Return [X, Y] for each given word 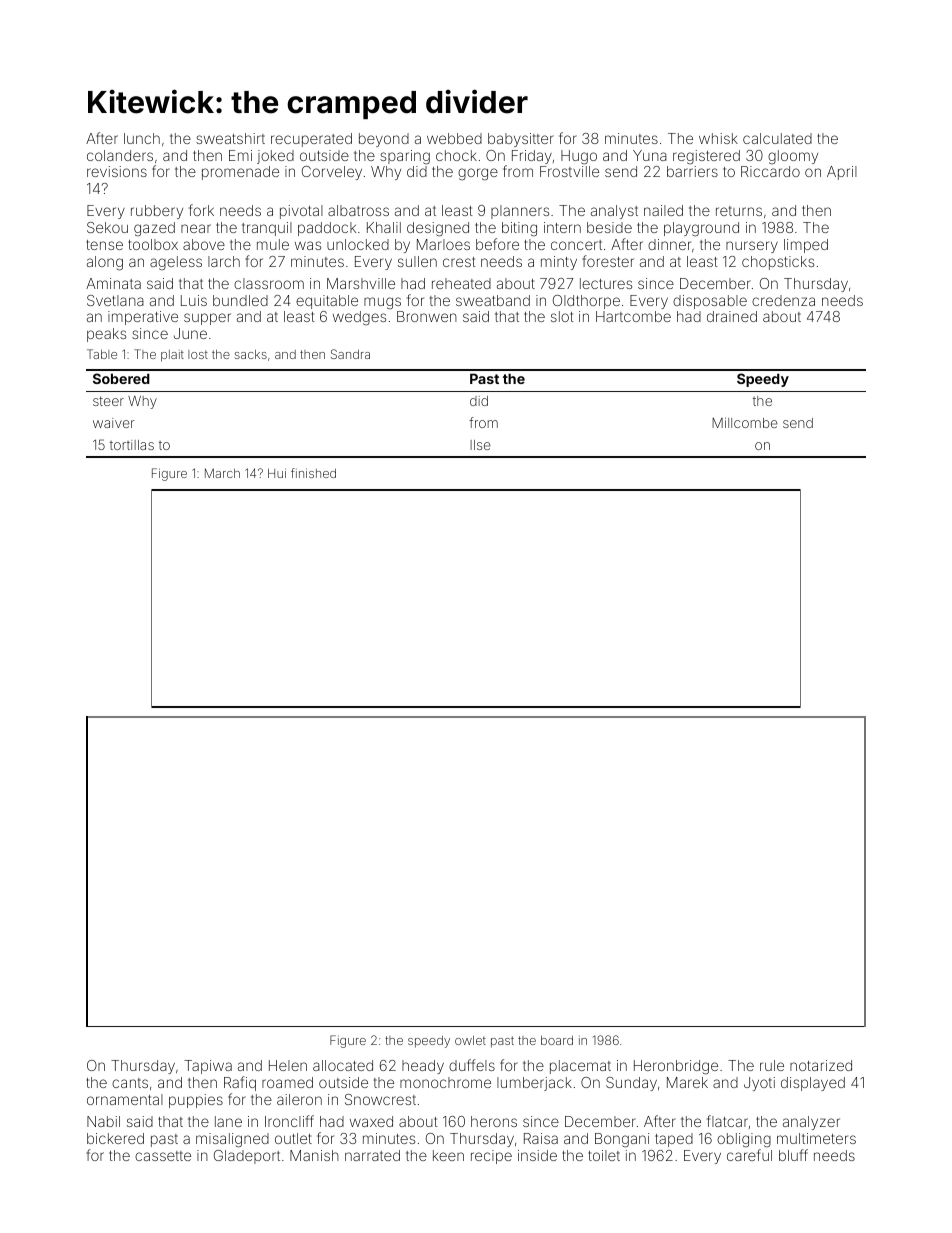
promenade [240, 173]
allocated [343, 1065]
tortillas [132, 445]
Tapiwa [208, 1067]
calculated [777, 138]
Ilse [480, 445]
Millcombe [745, 423]
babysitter [521, 140]
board [557, 1040]
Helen [288, 1065]
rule [772, 1065]
